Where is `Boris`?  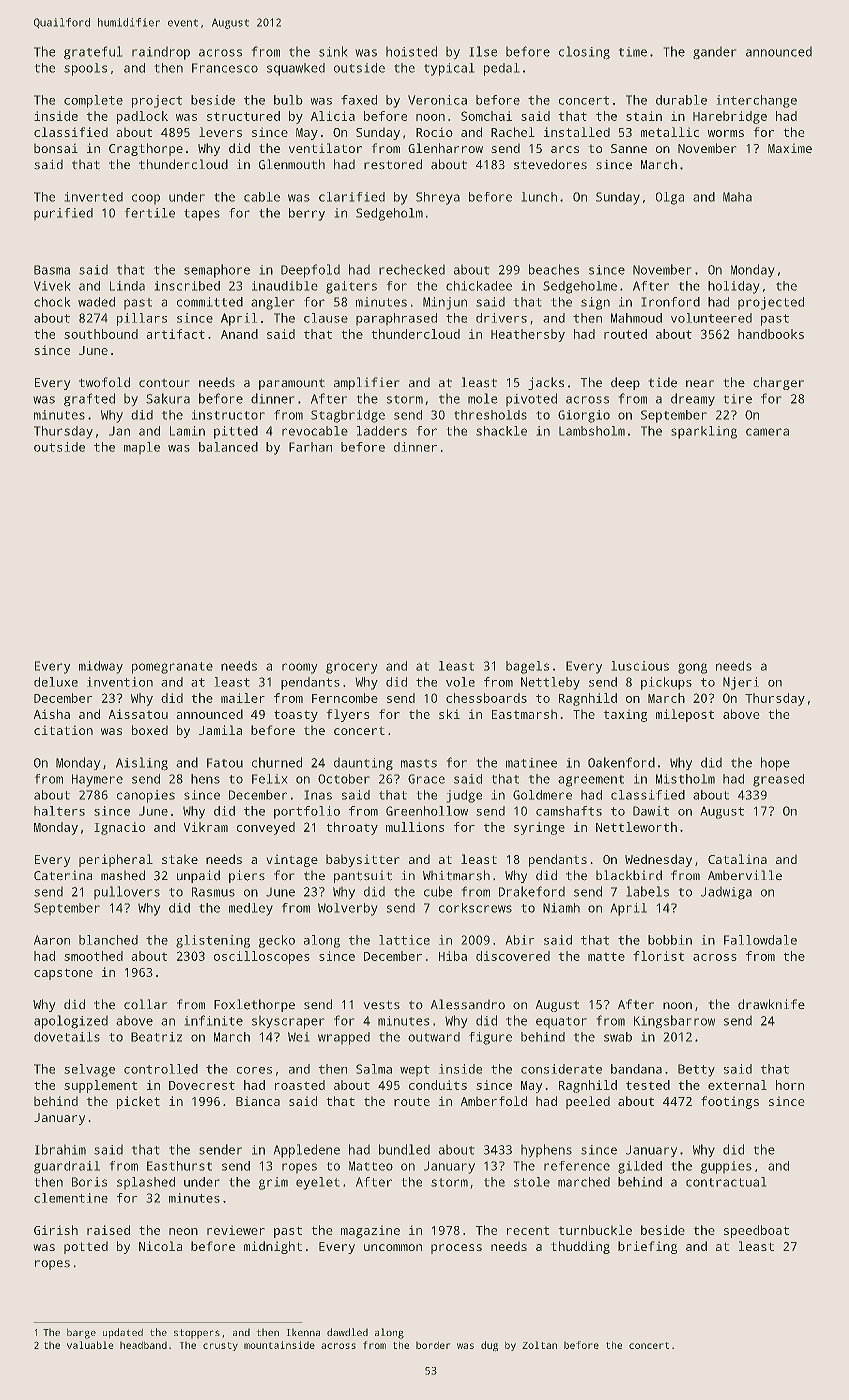
Boris is located at coordinates (89, 1182).
